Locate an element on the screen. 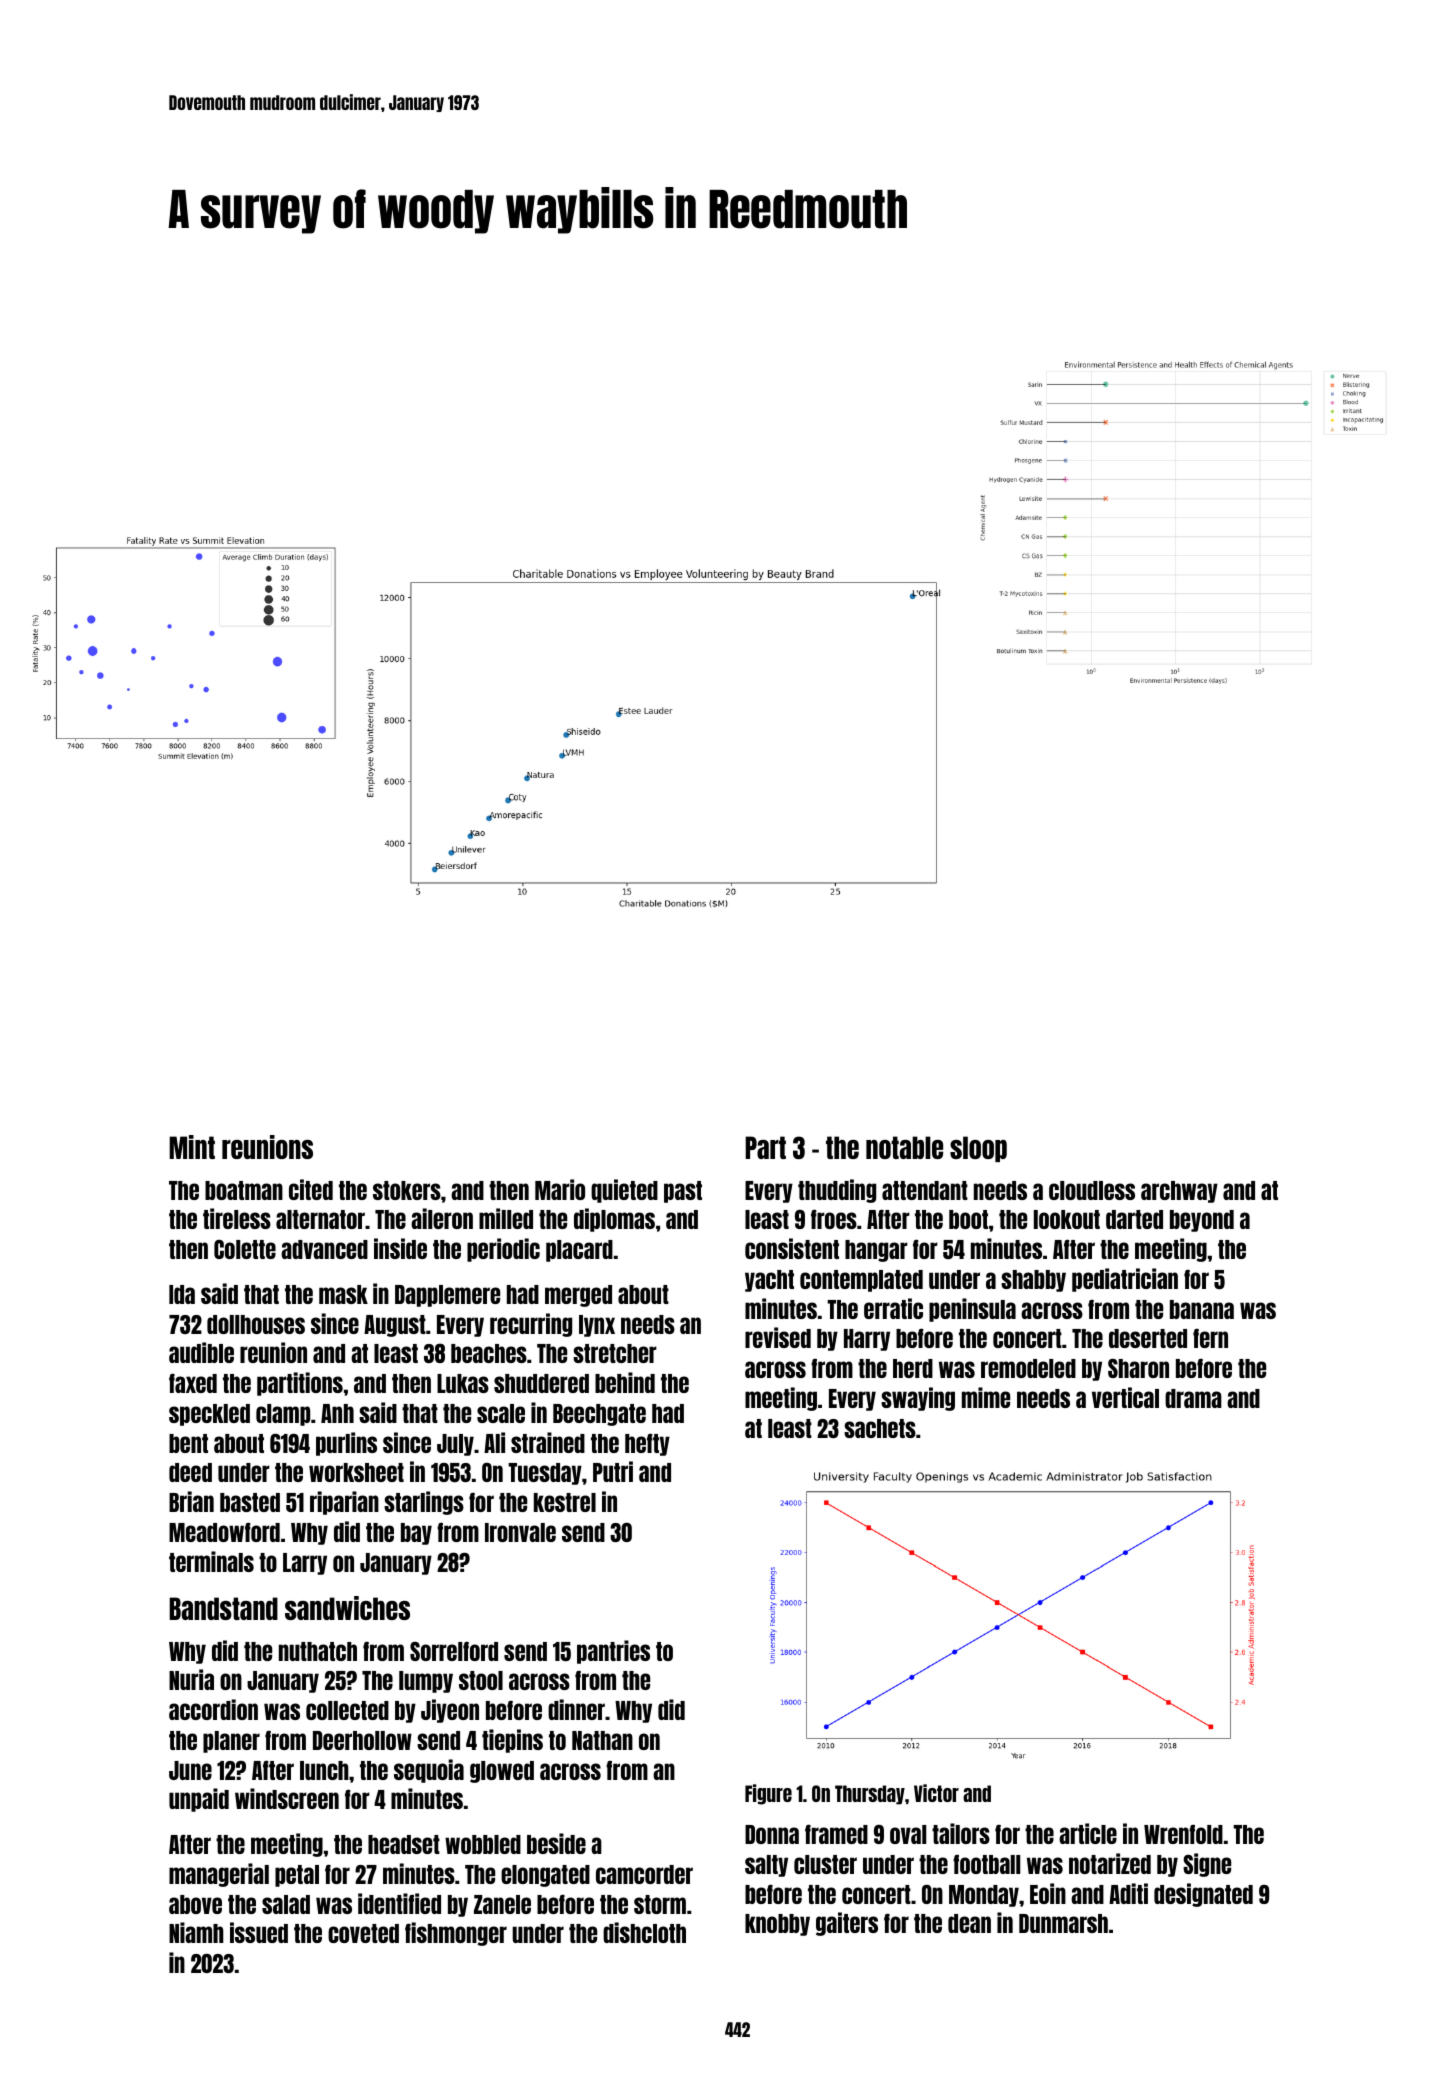  dean is located at coordinates (969, 1923).
